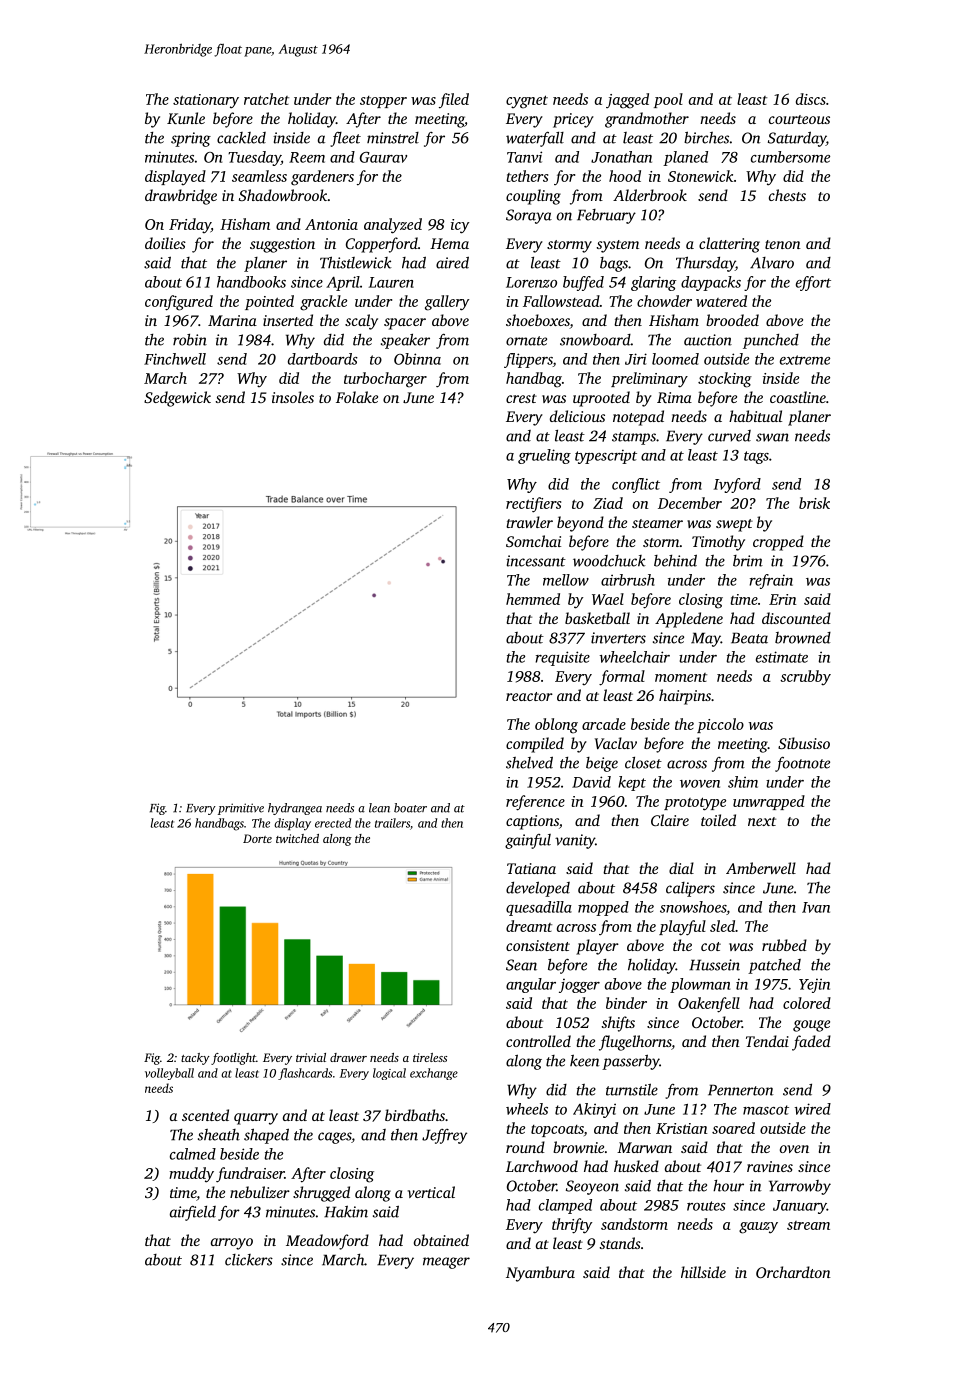 Image resolution: width=975 pixels, height=1385 pixels. What do you see at coordinates (327, 1242) in the screenshot?
I see `Meadowford` at bounding box center [327, 1242].
